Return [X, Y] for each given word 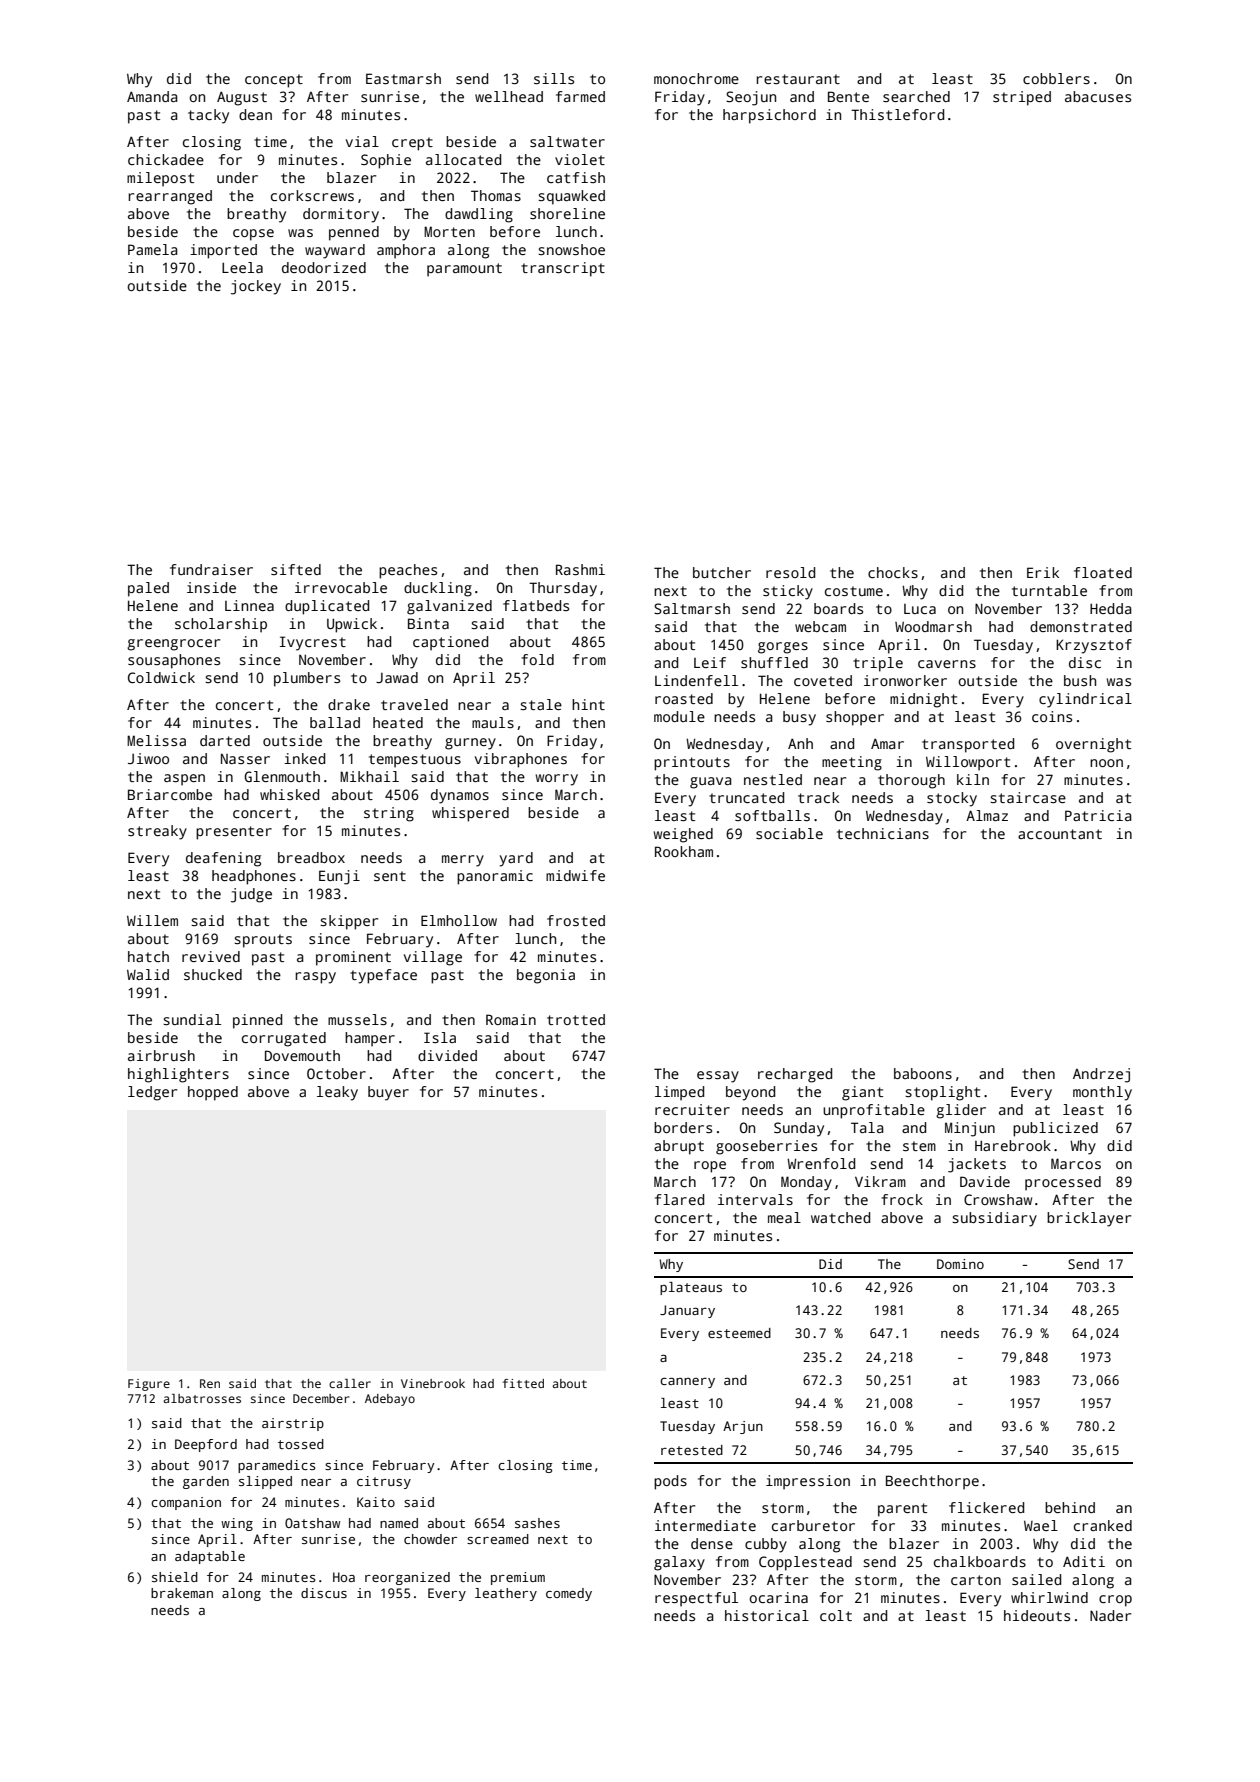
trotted [576, 1019]
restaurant [798, 79]
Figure [149, 1385]
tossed [301, 1444]
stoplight [942, 1093]
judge [251, 895]
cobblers [1056, 78]
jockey [256, 287]
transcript [563, 269]
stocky [952, 799]
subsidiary [994, 1219]
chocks [893, 572]
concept [274, 81]
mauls [493, 722]
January [687, 1311]
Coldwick [161, 677]
